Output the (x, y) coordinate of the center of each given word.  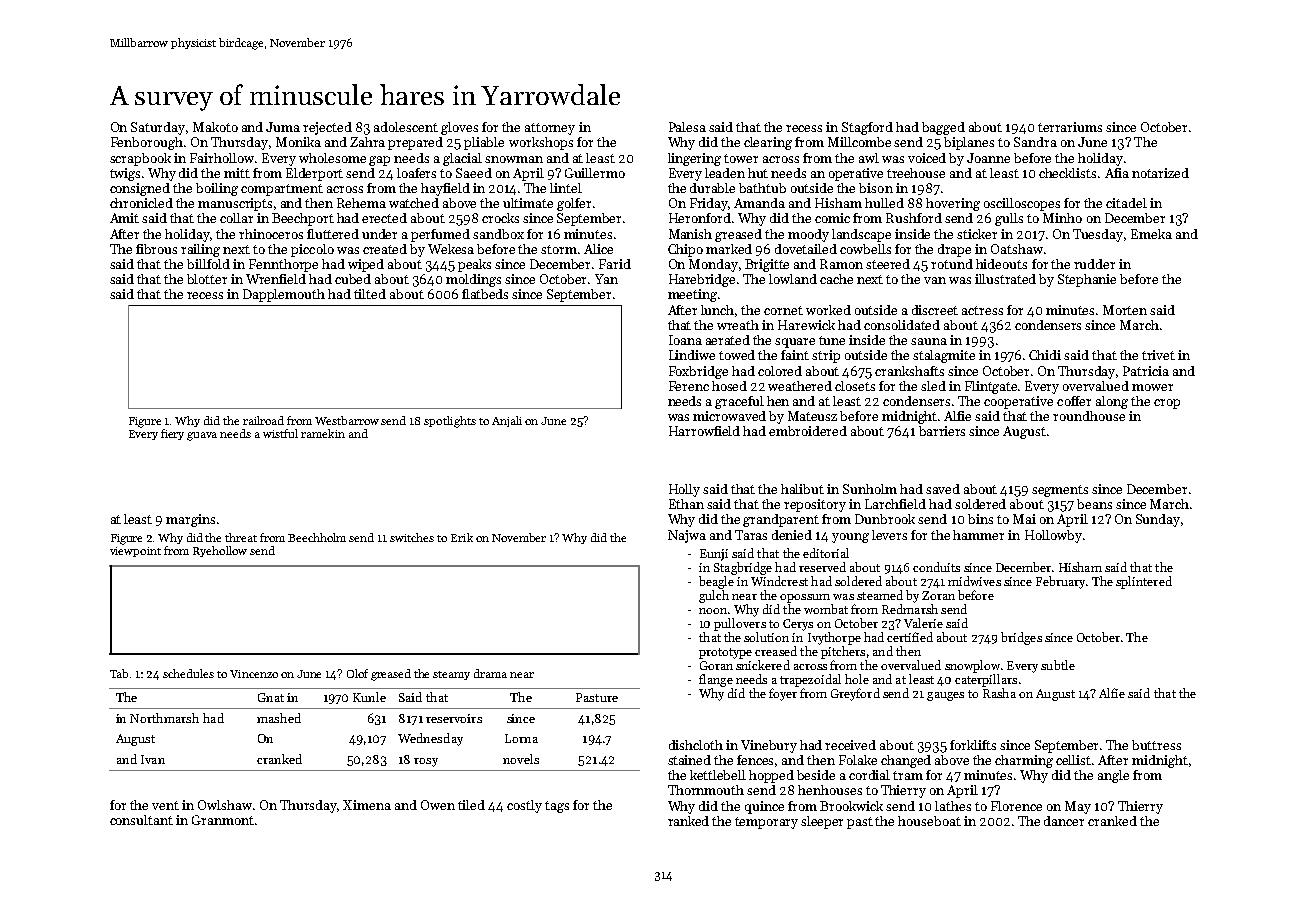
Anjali (507, 421)
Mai (1024, 519)
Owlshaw (225, 805)
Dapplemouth (284, 295)
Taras (751, 535)
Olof (357, 673)
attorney (550, 129)
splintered (1144, 582)
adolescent (406, 127)
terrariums (1070, 127)
